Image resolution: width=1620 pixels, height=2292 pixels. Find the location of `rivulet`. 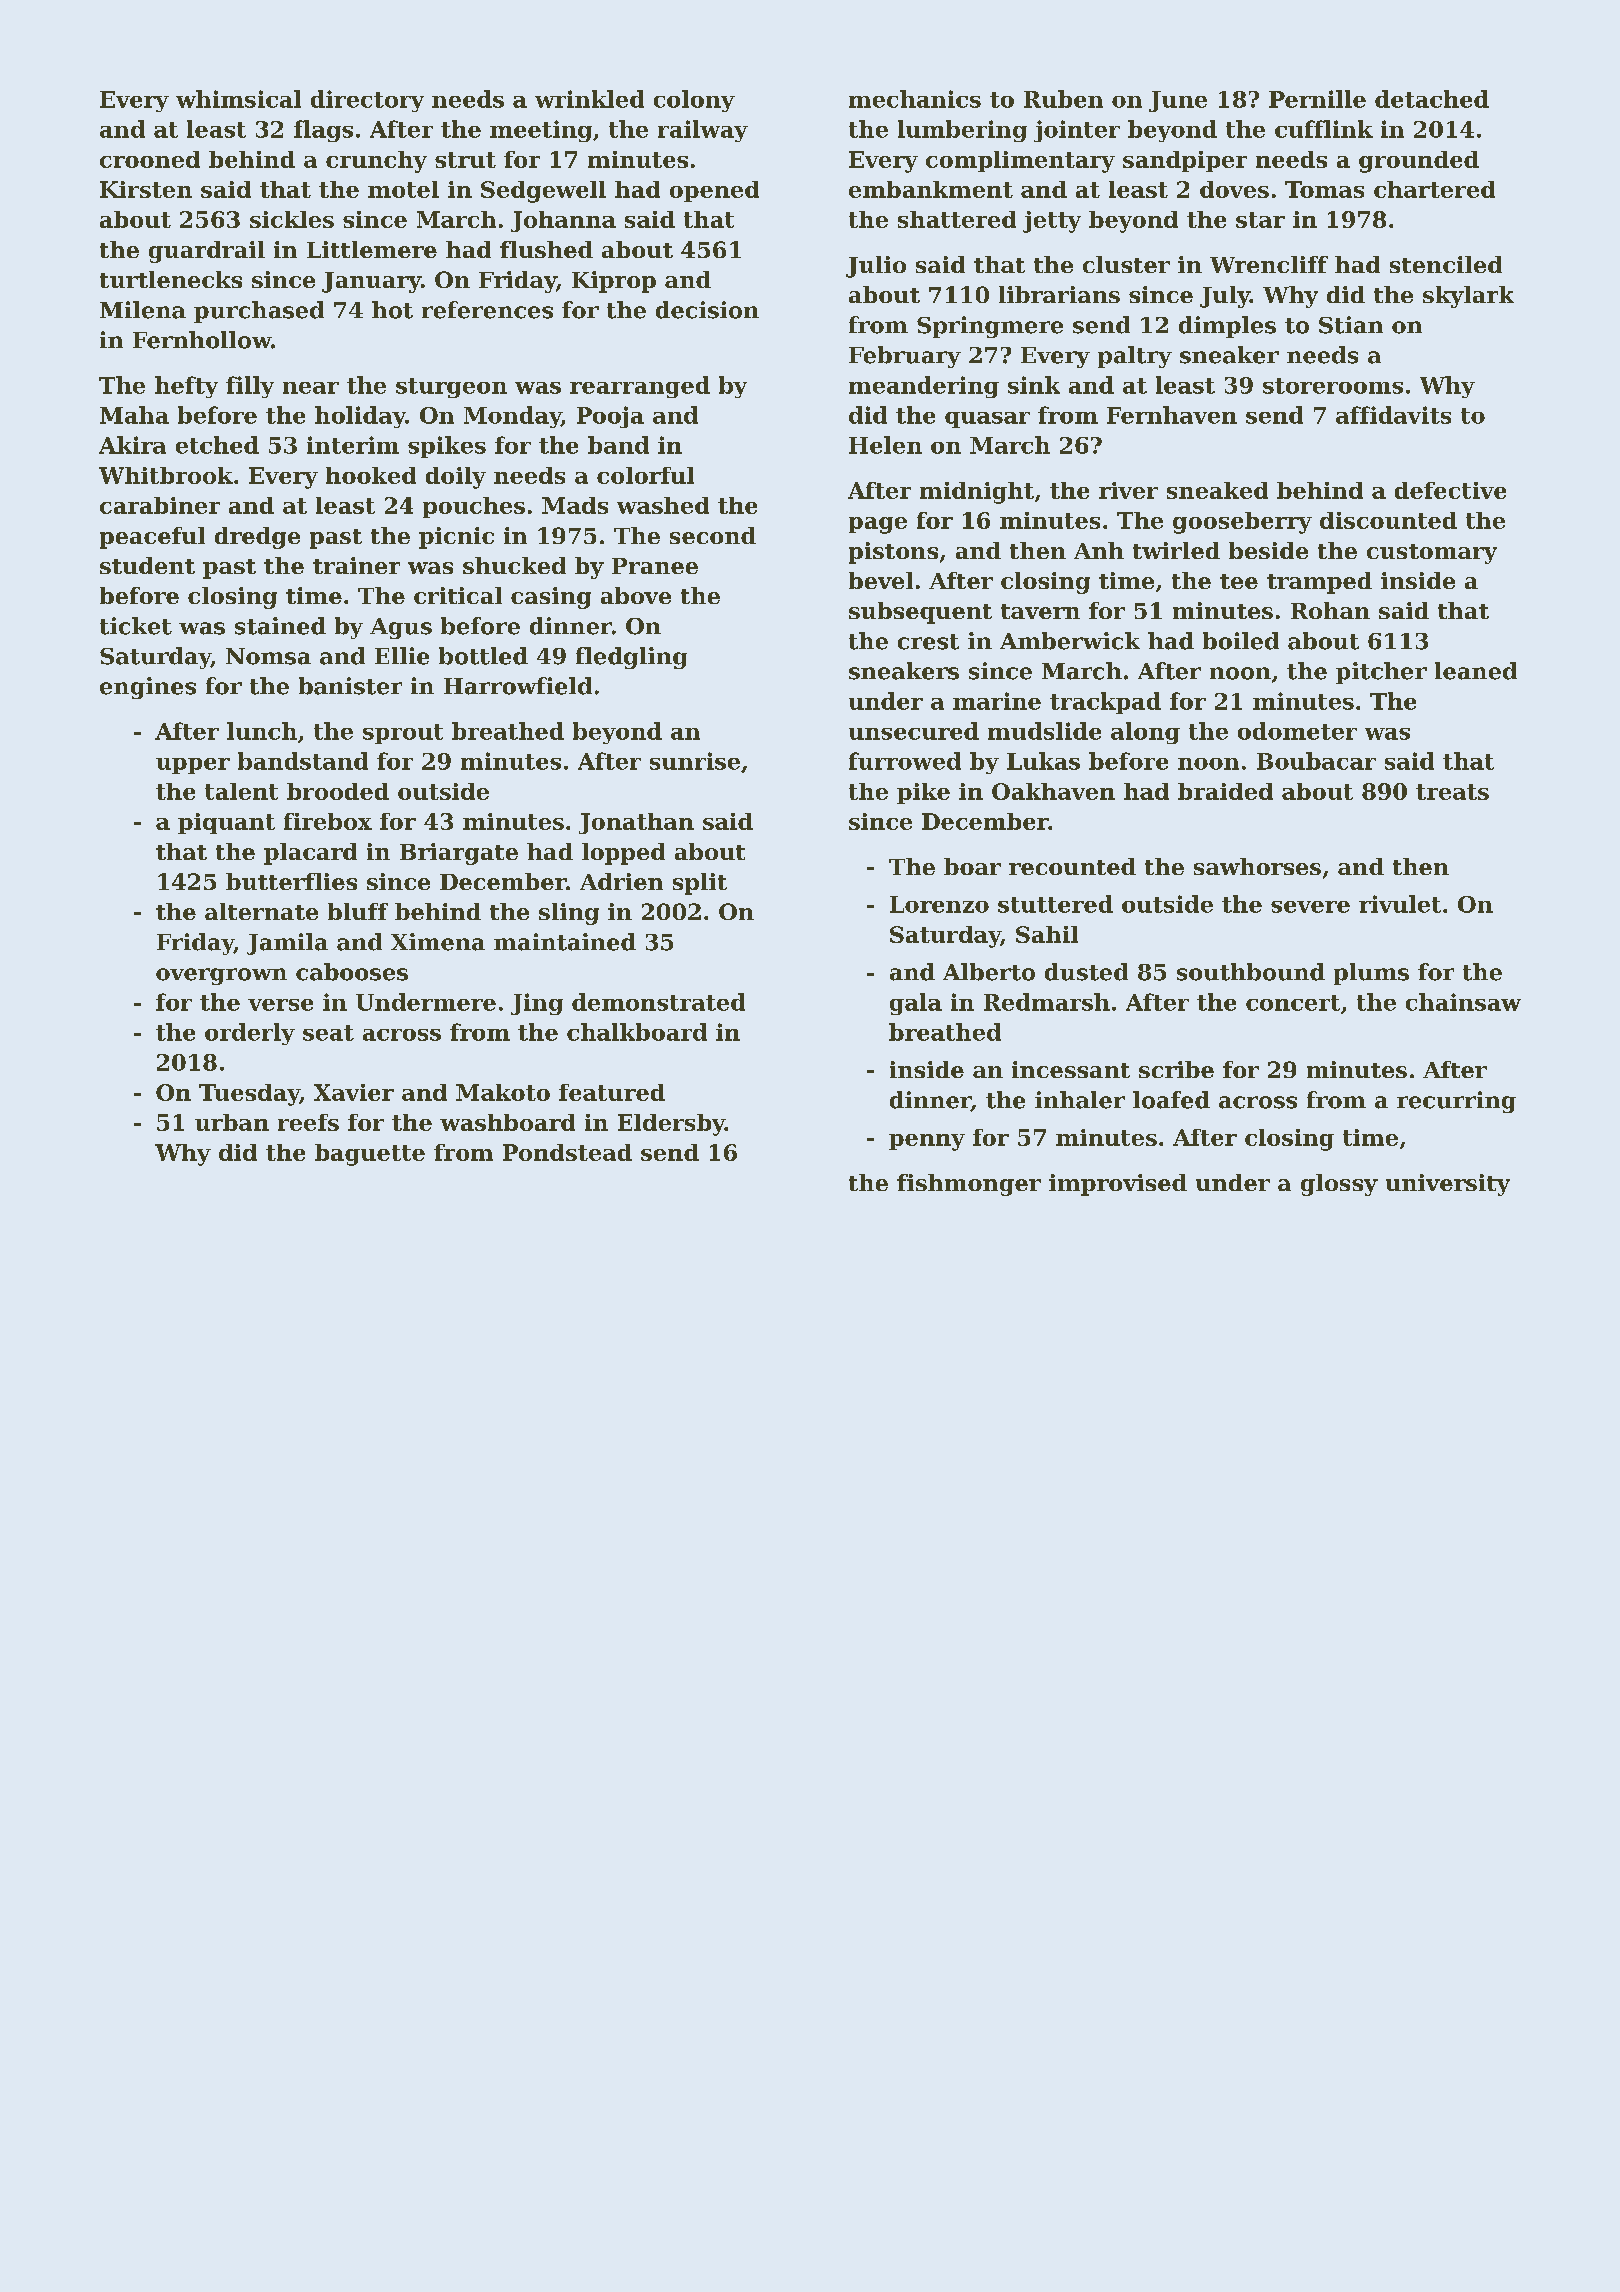

rivulet is located at coordinates (1400, 904).
